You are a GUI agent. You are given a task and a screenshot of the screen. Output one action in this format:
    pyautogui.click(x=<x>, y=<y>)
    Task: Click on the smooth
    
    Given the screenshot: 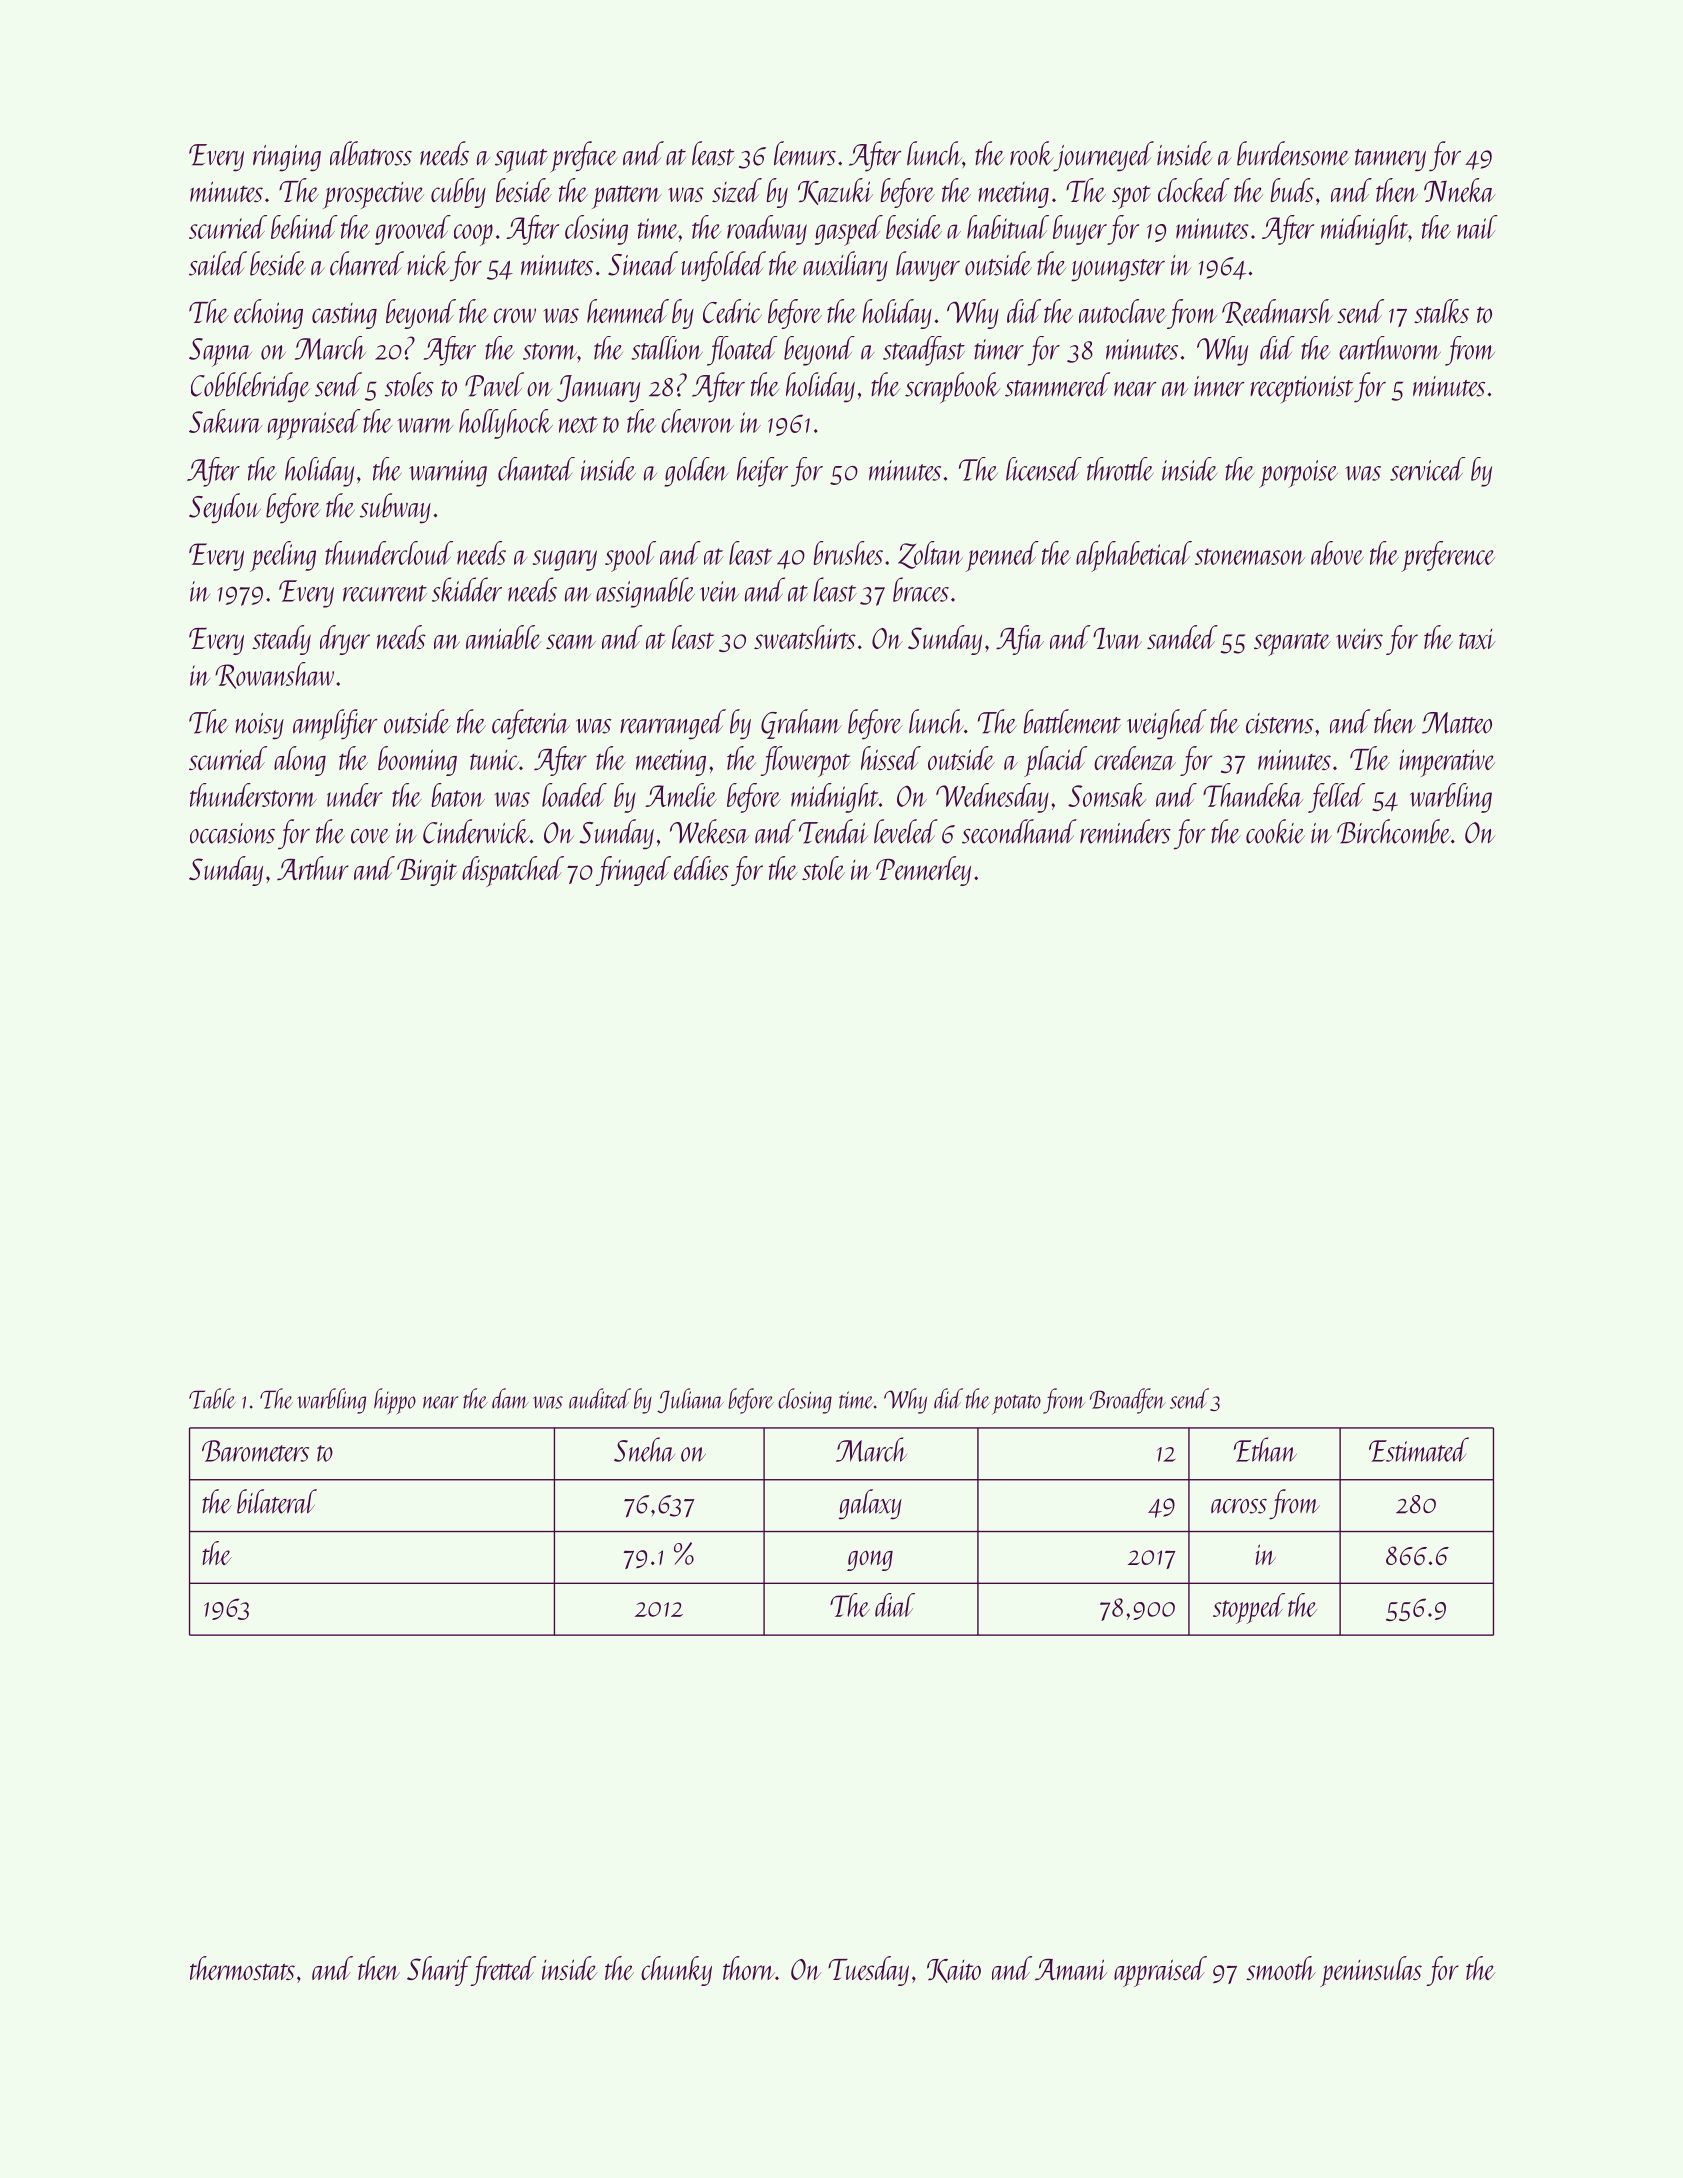 What is the action you would take?
    pyautogui.click(x=1281, y=1968)
